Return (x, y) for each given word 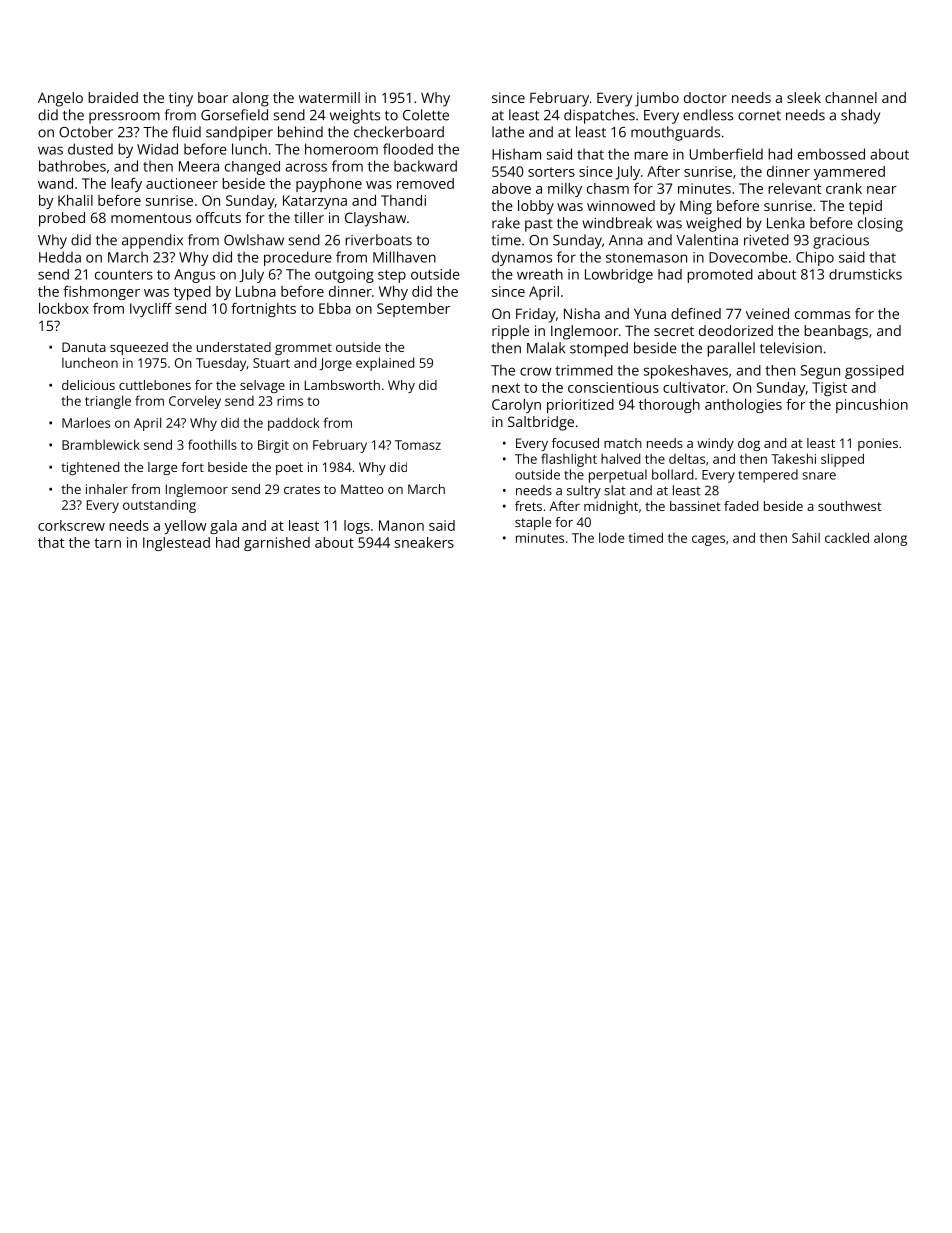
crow (536, 371)
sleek (804, 97)
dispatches (599, 116)
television (791, 348)
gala (223, 527)
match (623, 443)
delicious (88, 385)
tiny (181, 99)
